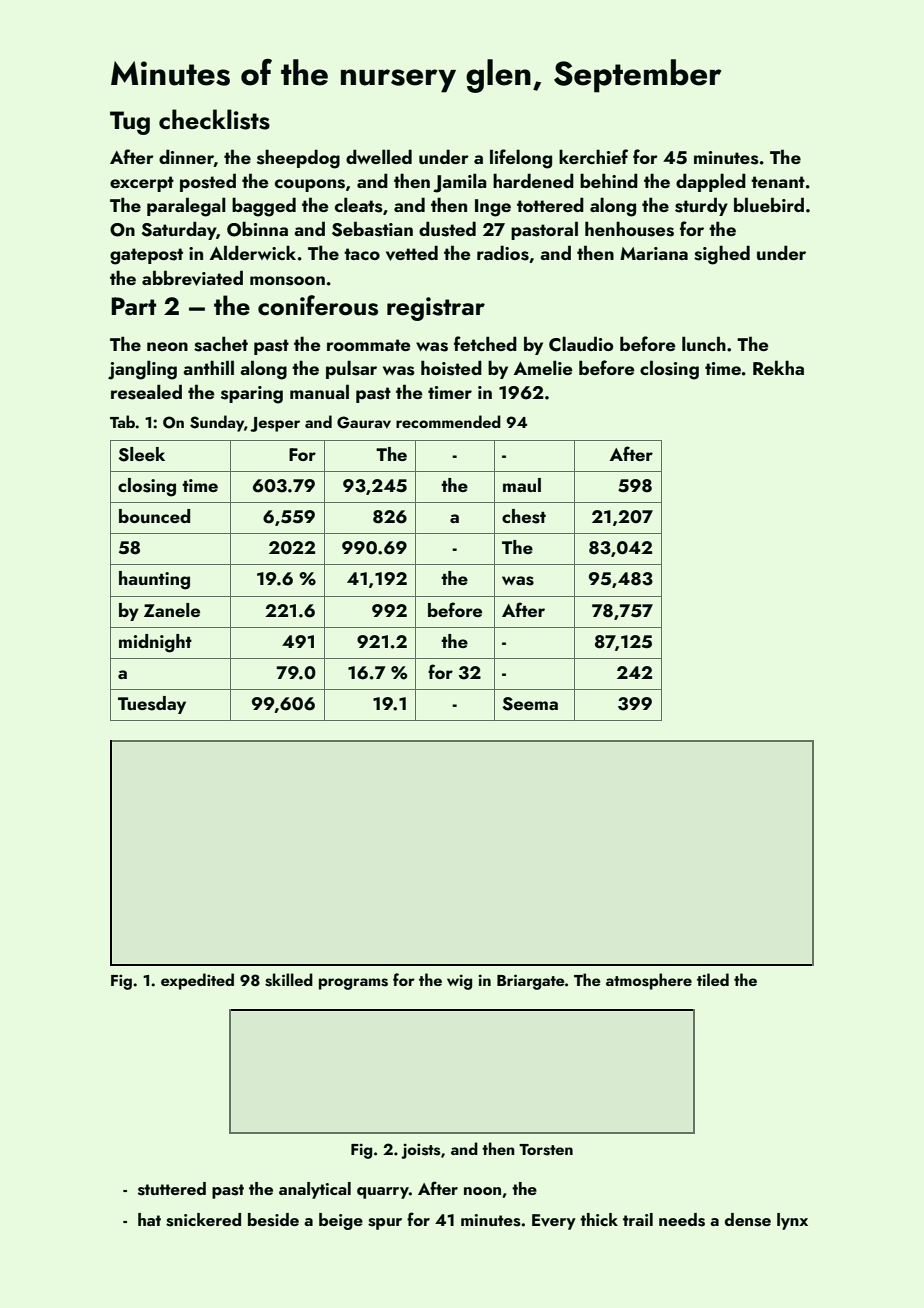 The height and width of the document is (1308, 924). I want to click on Seema, so click(530, 704).
